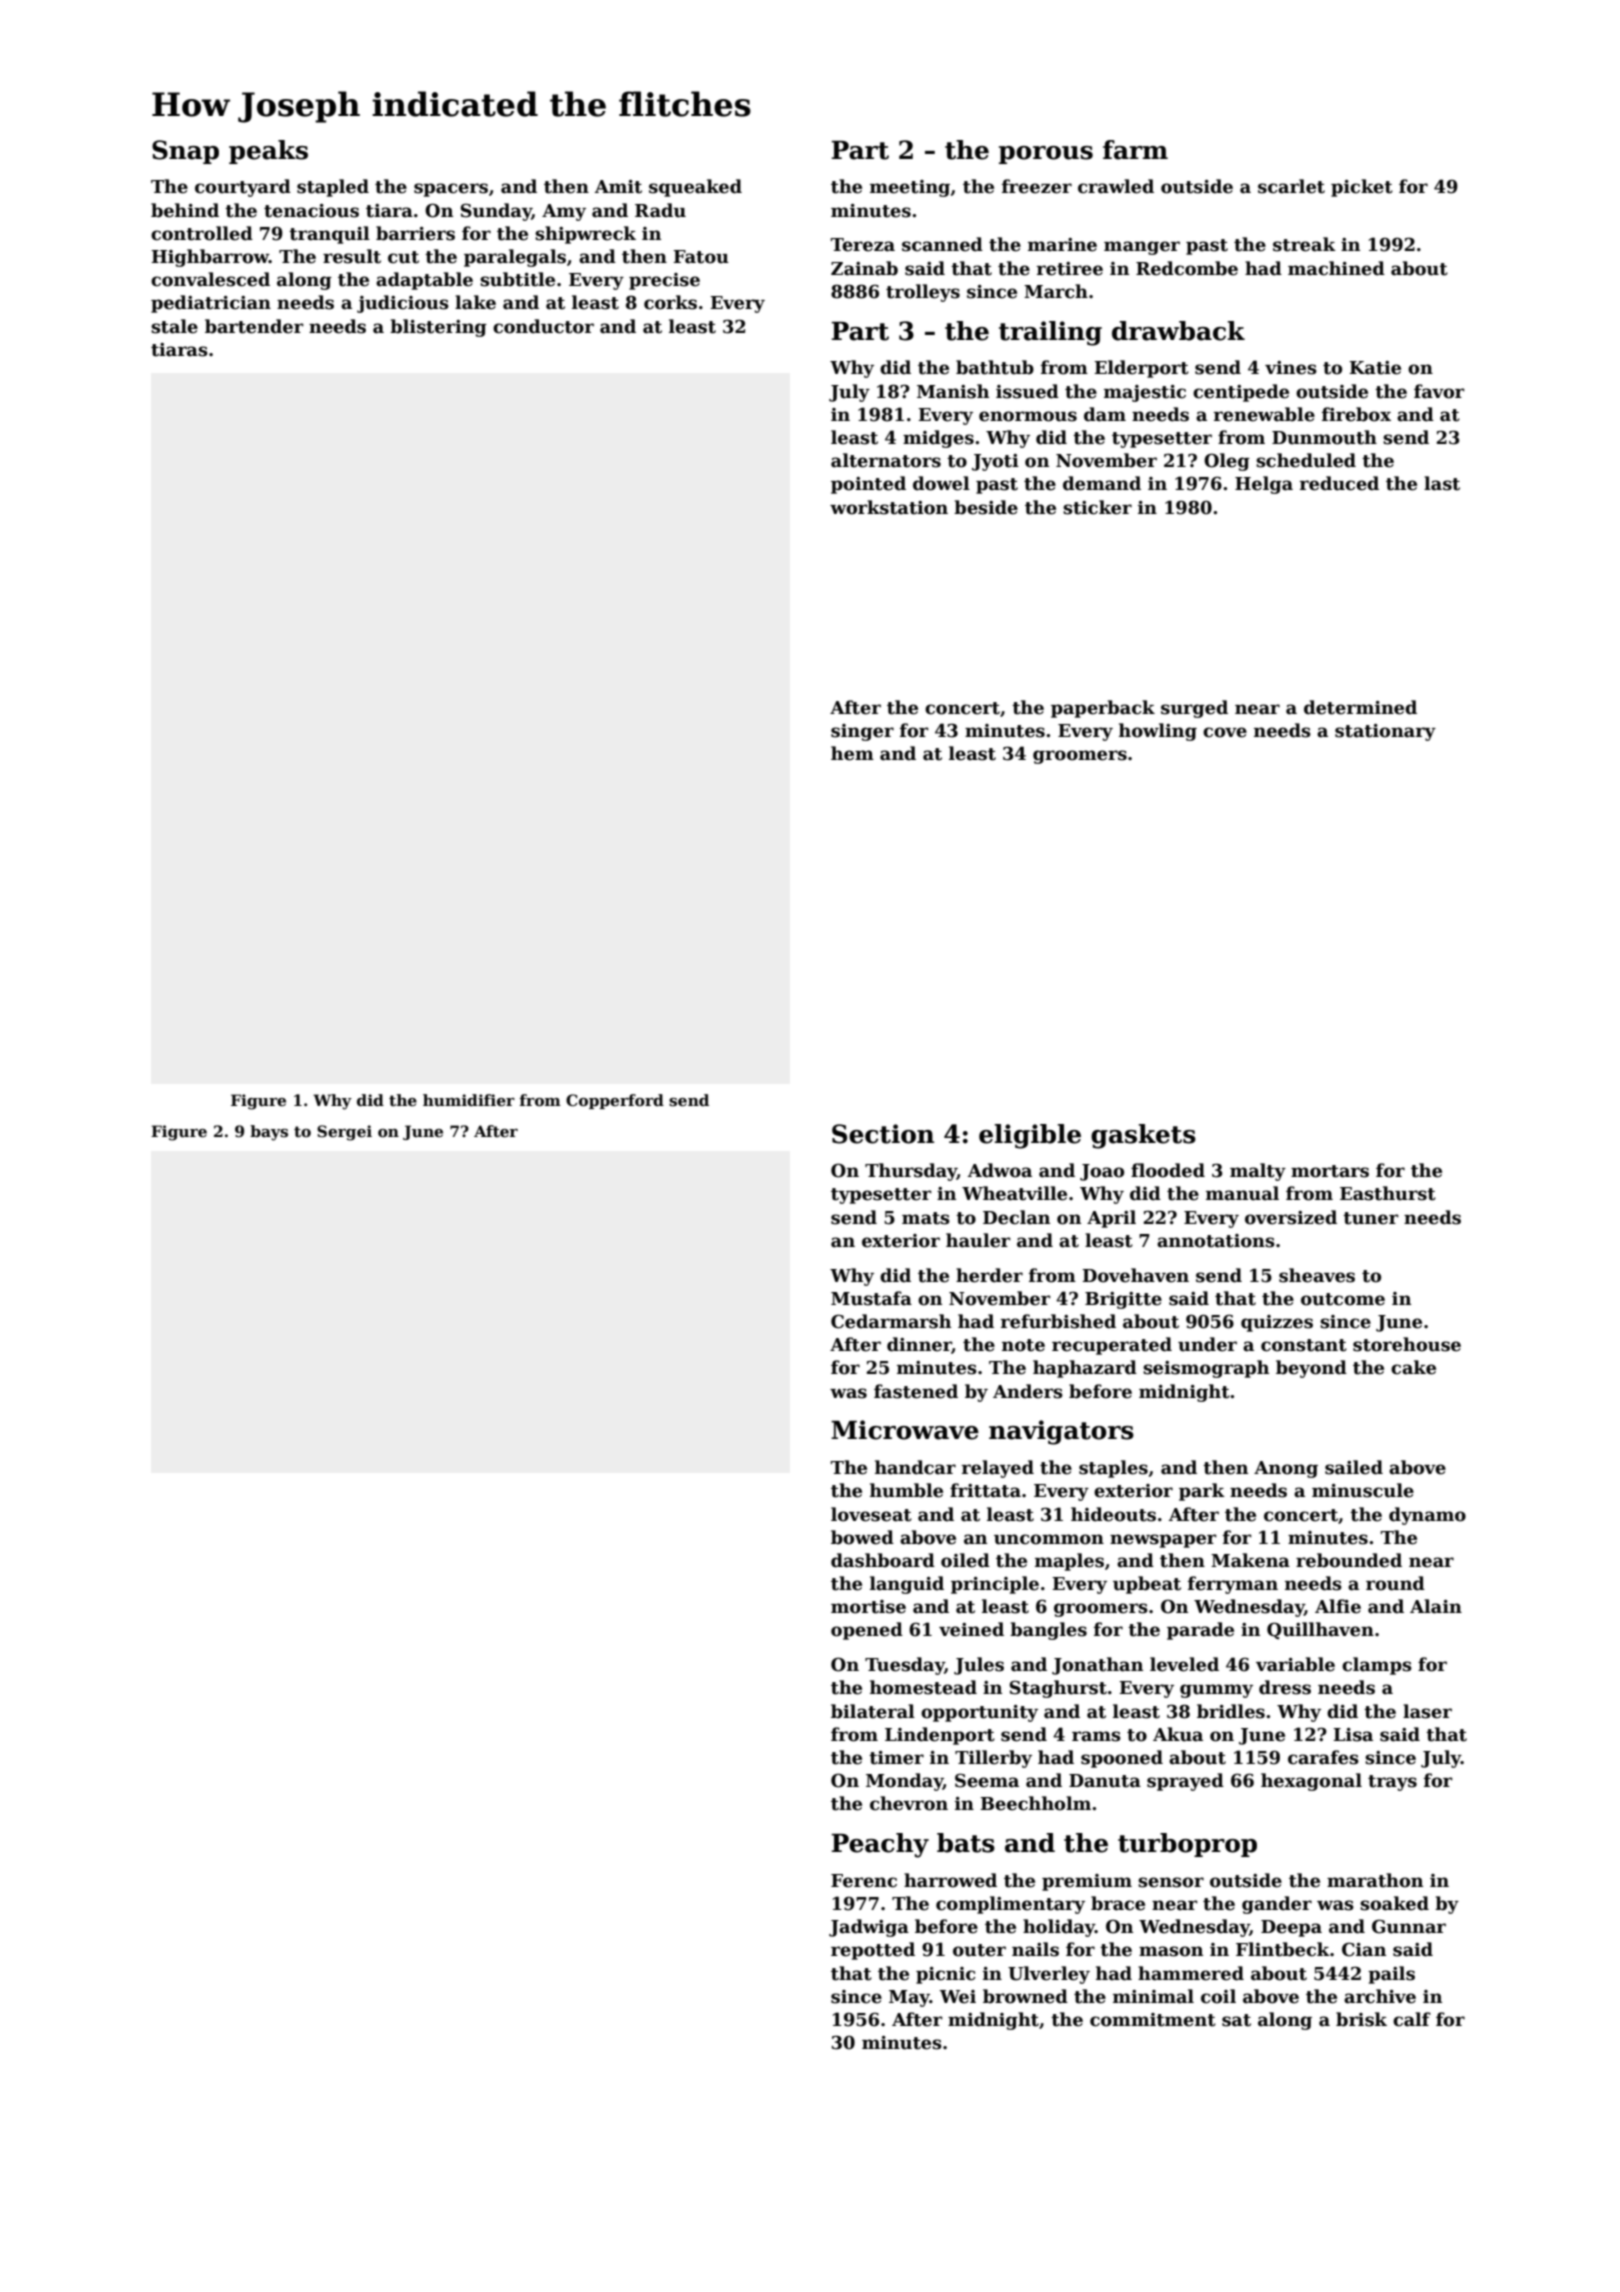 This screenshot has width=1620, height=2292. What do you see at coordinates (862, 732) in the screenshot?
I see `singer` at bounding box center [862, 732].
